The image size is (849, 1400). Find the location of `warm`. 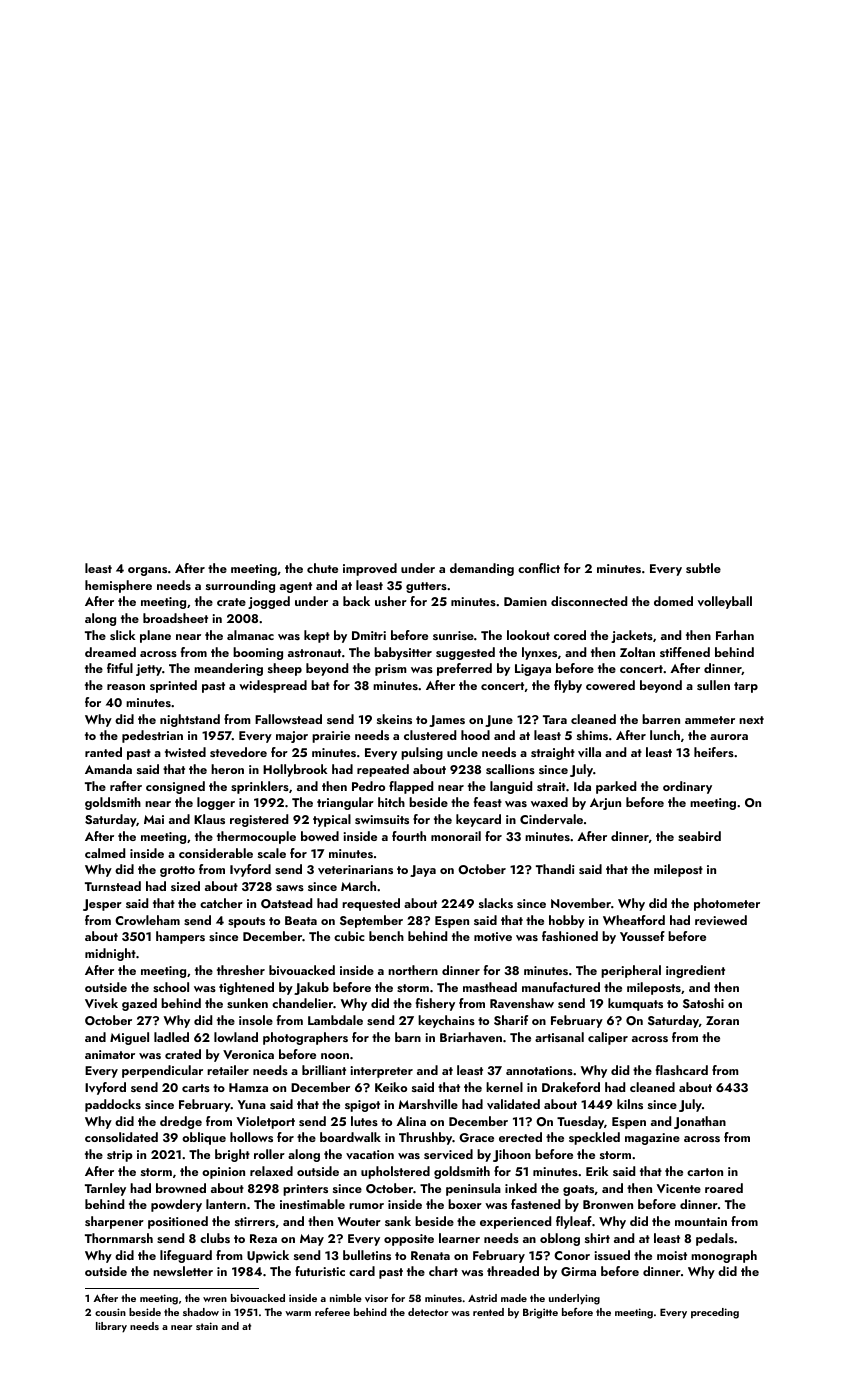

warm is located at coordinates (298, 1313).
